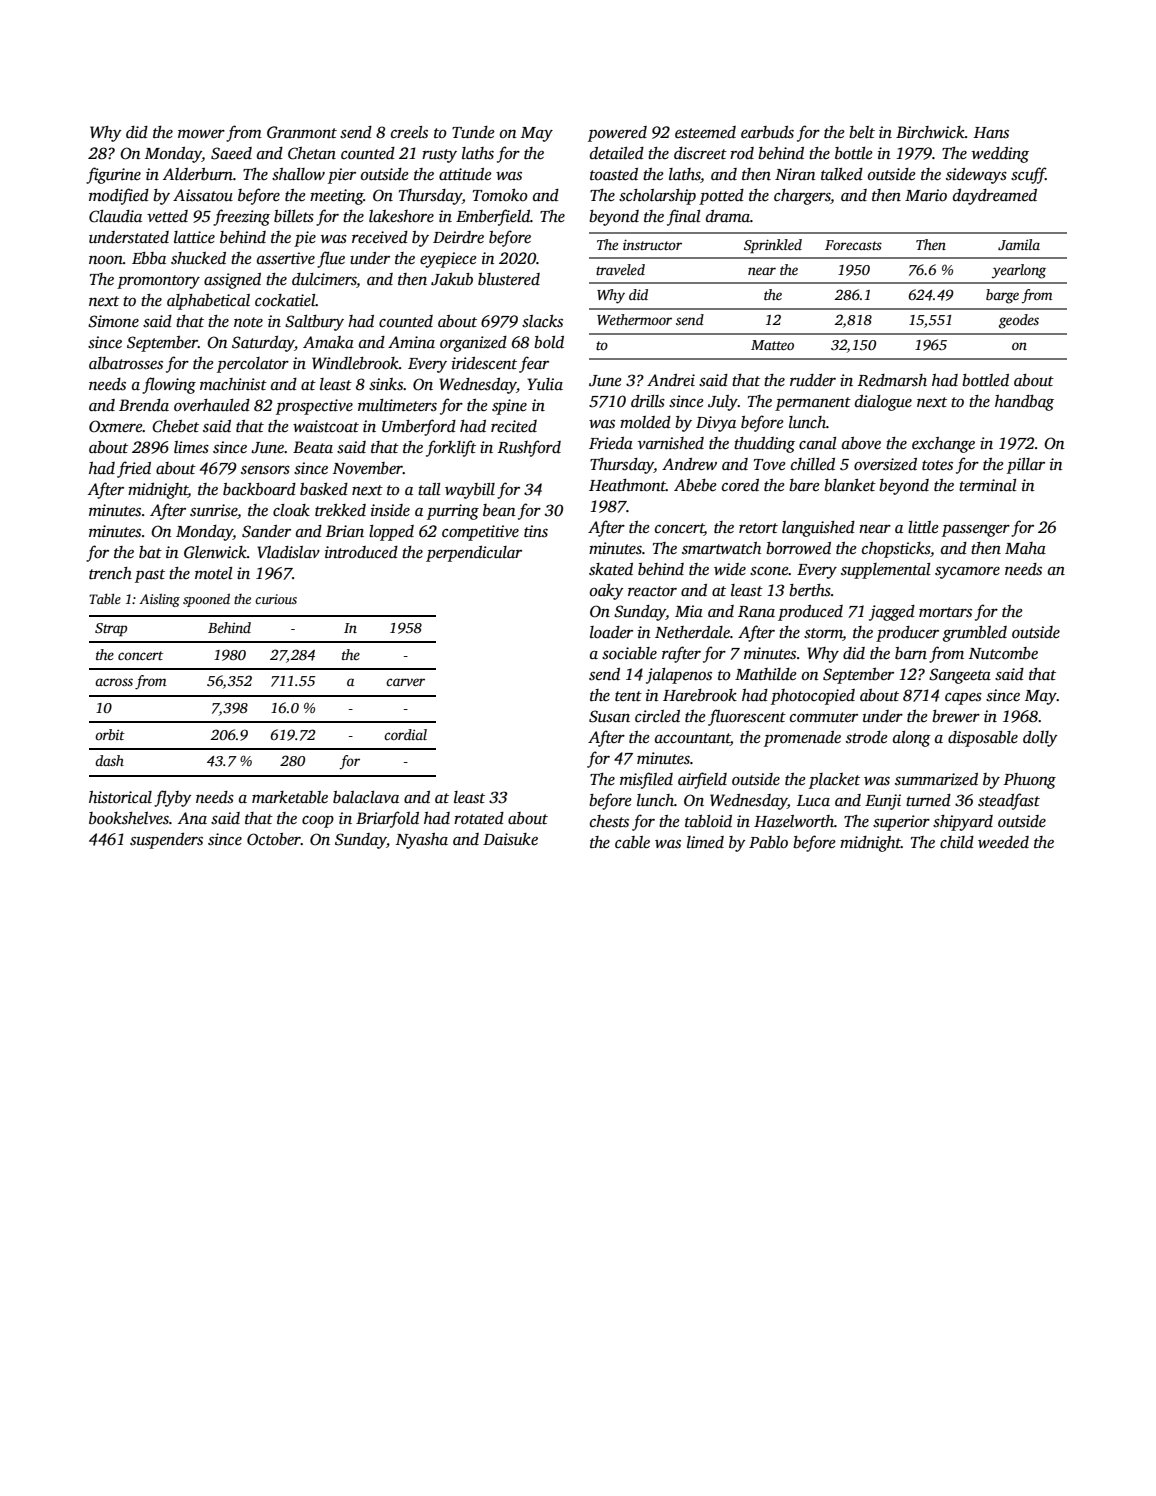 This image has height=1496, width=1156. What do you see at coordinates (853, 245) in the image?
I see `Forecasts` at bounding box center [853, 245].
